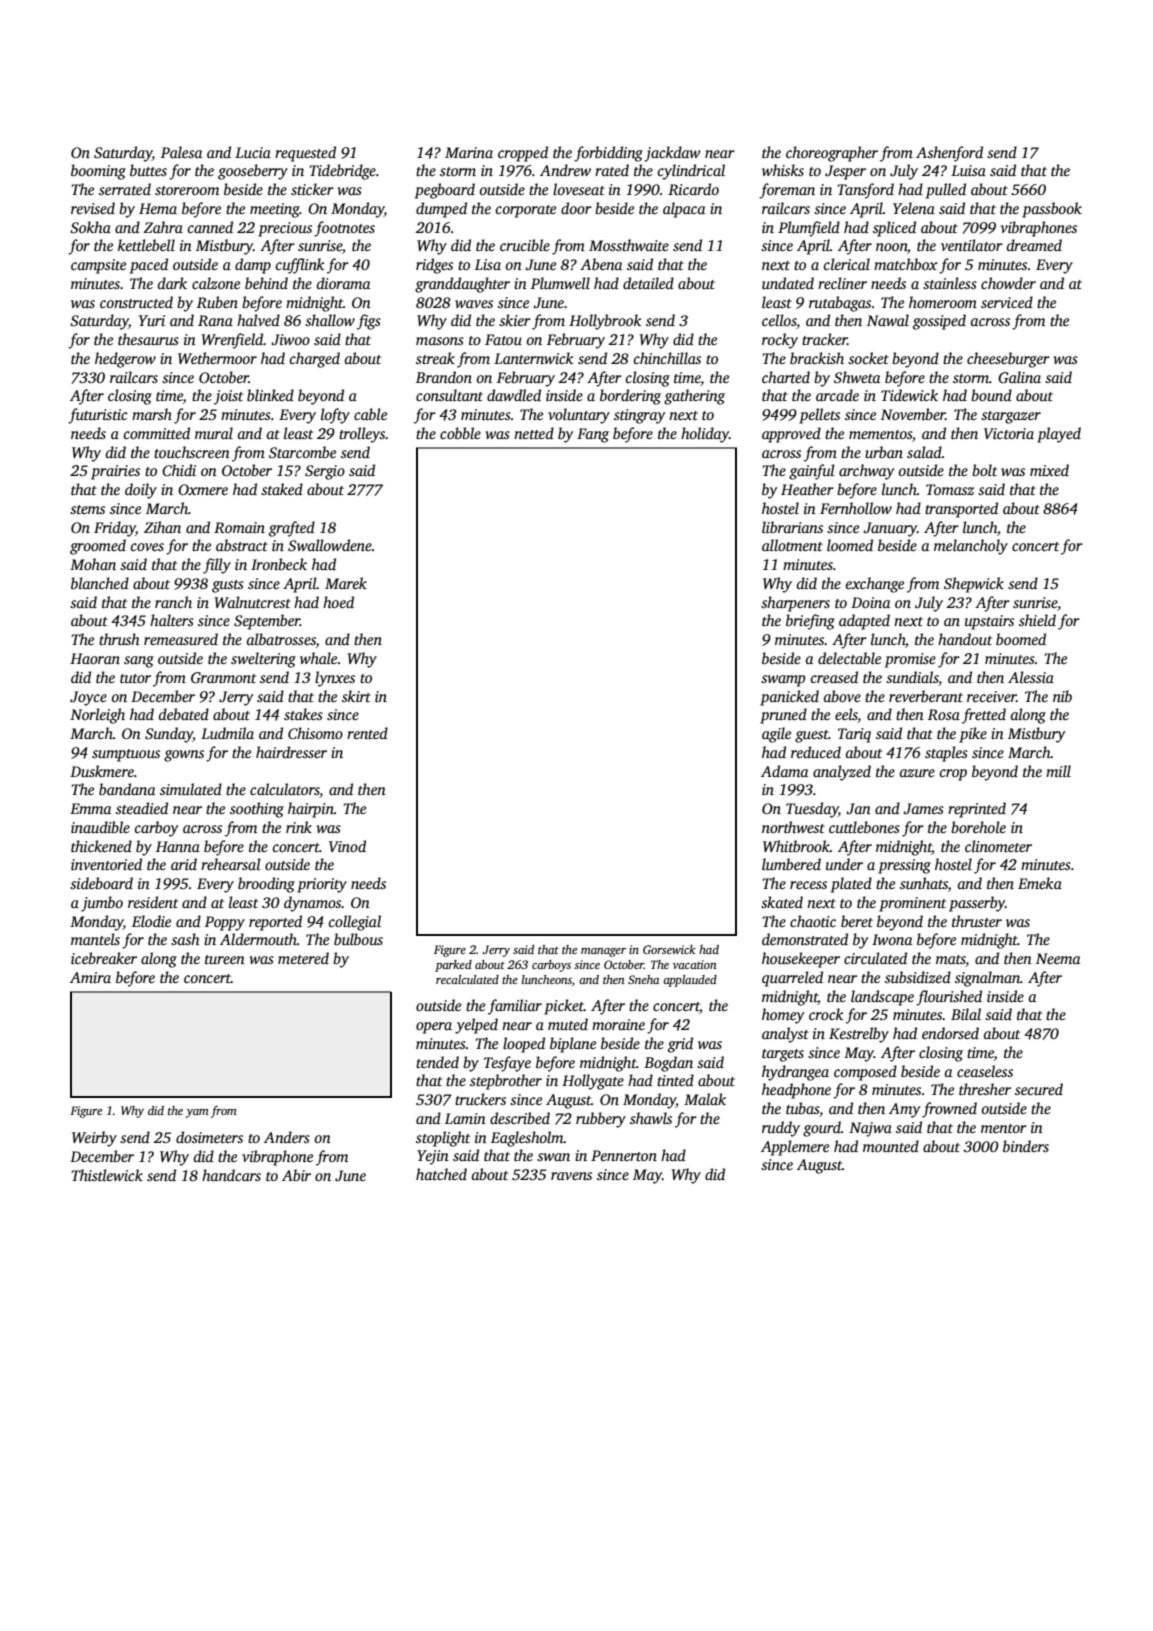 This page has height=1631, width=1153. Describe the element at coordinates (469, 152) in the page. I see `Marina` at that location.
